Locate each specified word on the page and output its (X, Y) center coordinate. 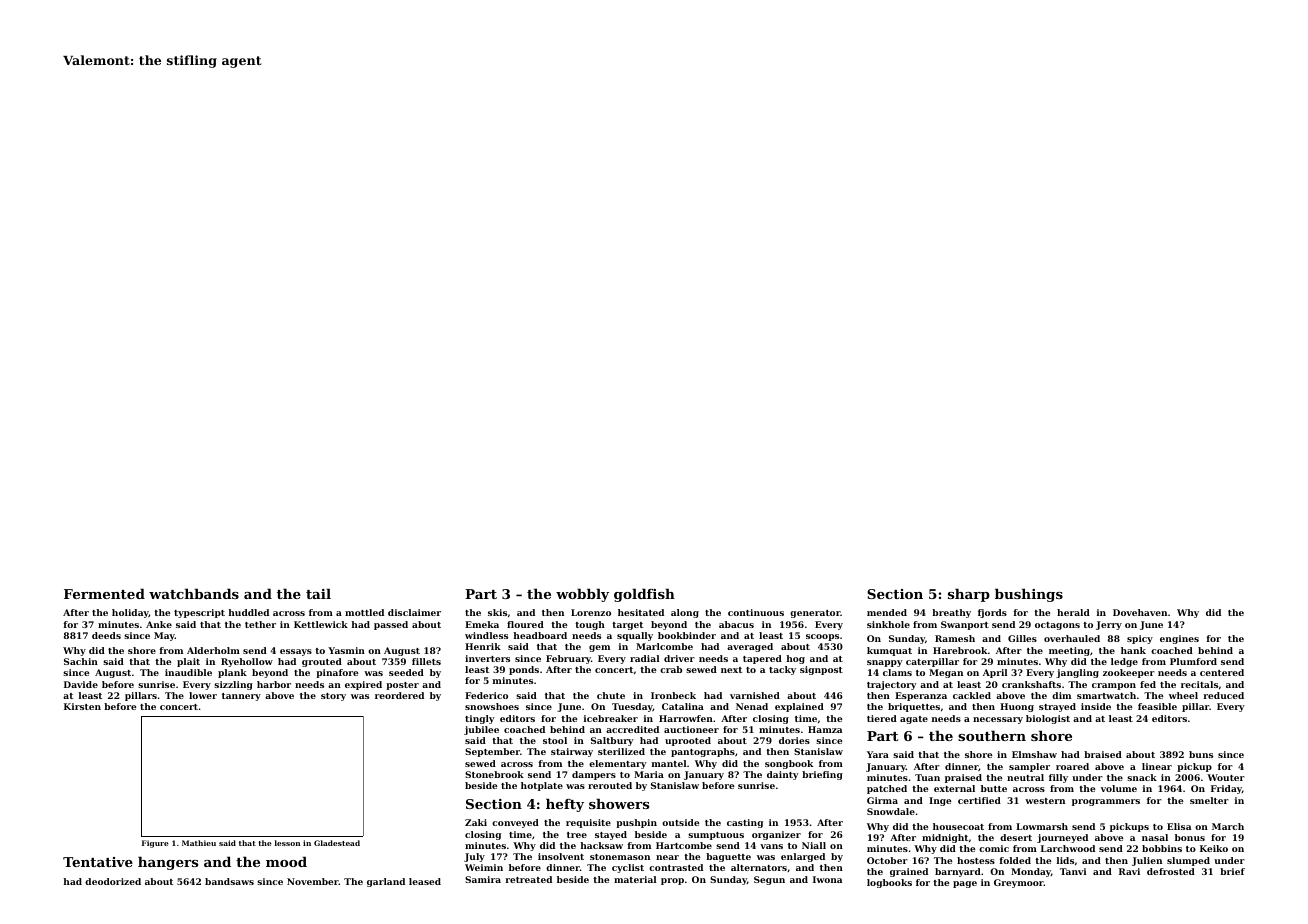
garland (386, 882)
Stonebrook (494, 774)
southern (992, 735)
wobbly (582, 595)
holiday (130, 613)
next (731, 670)
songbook (789, 764)
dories (794, 740)
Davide (81, 684)
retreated (528, 879)
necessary (998, 720)
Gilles (1022, 638)
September (492, 752)
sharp (969, 595)
